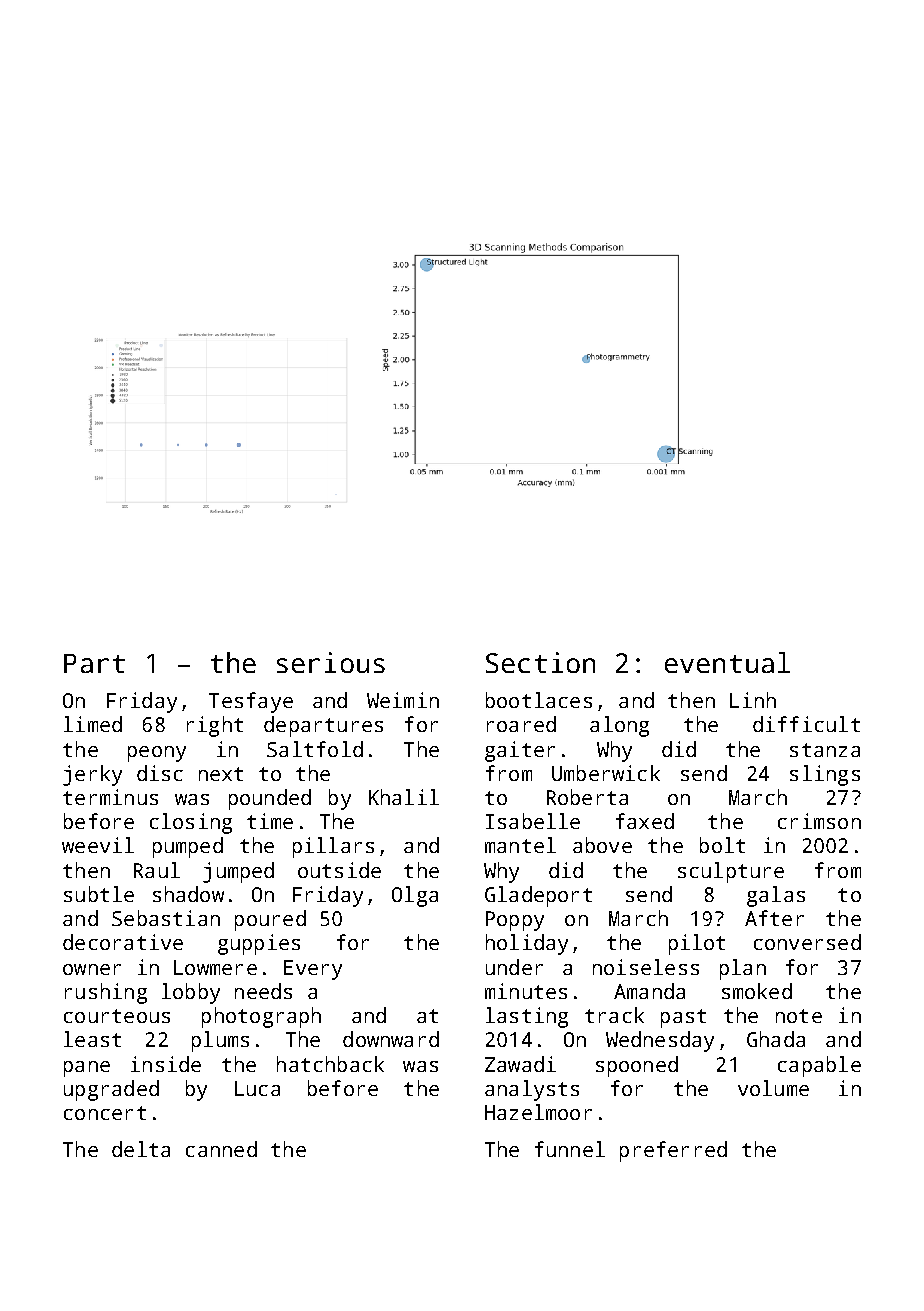 This page has width=924, height=1311. I want to click on rushing, so click(106, 993).
